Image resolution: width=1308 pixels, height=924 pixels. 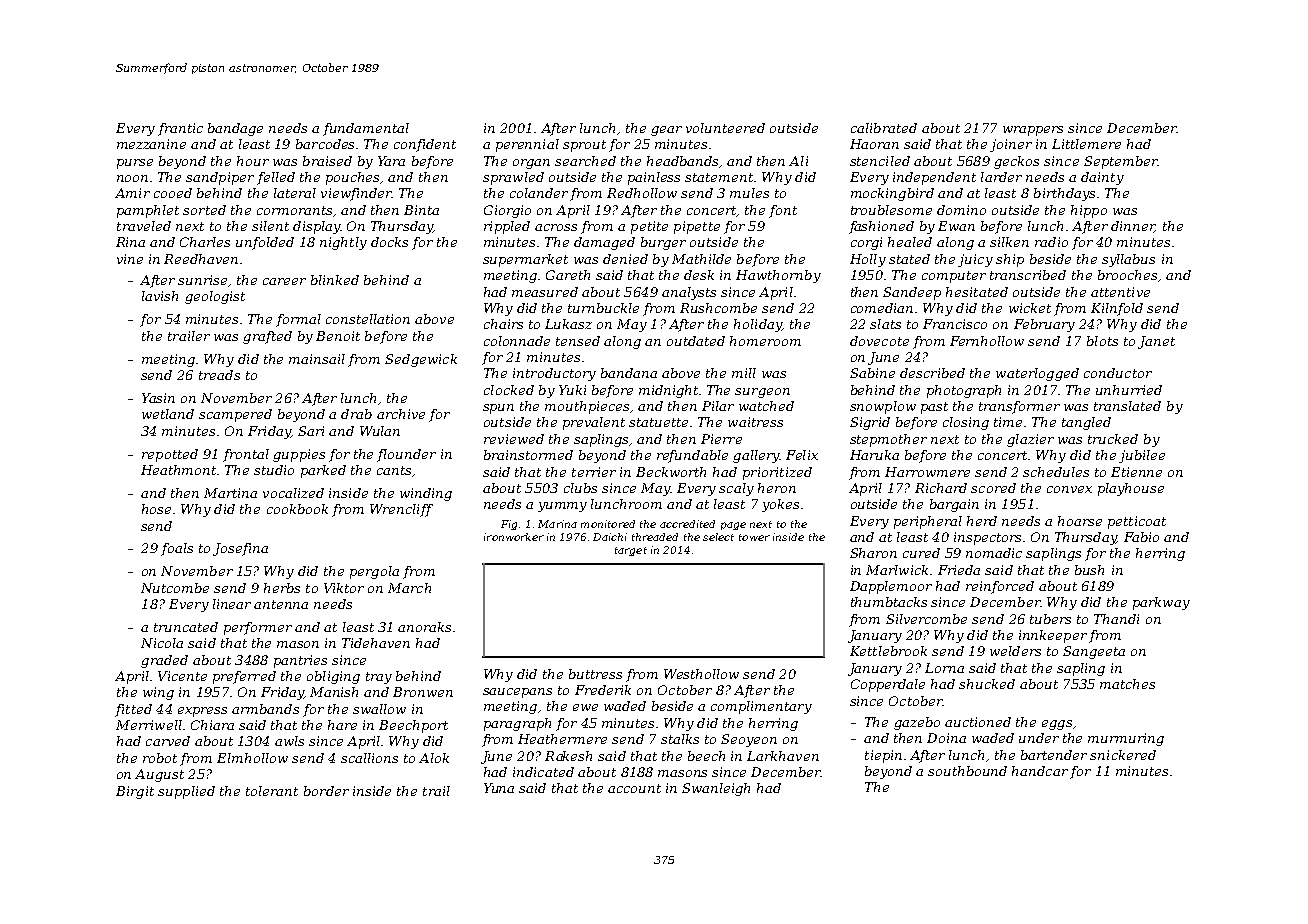 What do you see at coordinates (663, 243) in the screenshot?
I see `burger` at bounding box center [663, 243].
